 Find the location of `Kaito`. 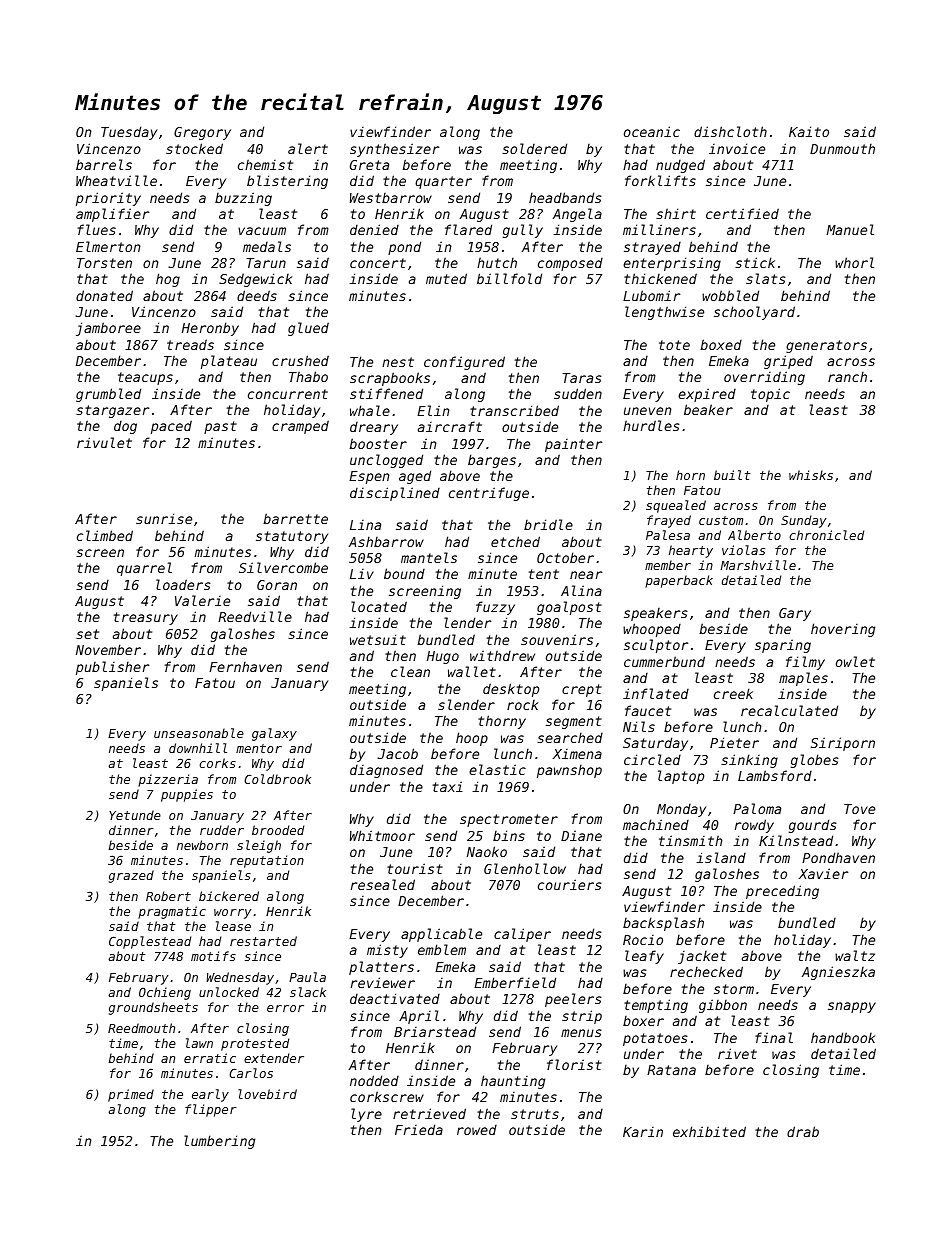

Kaito is located at coordinates (809, 131).
